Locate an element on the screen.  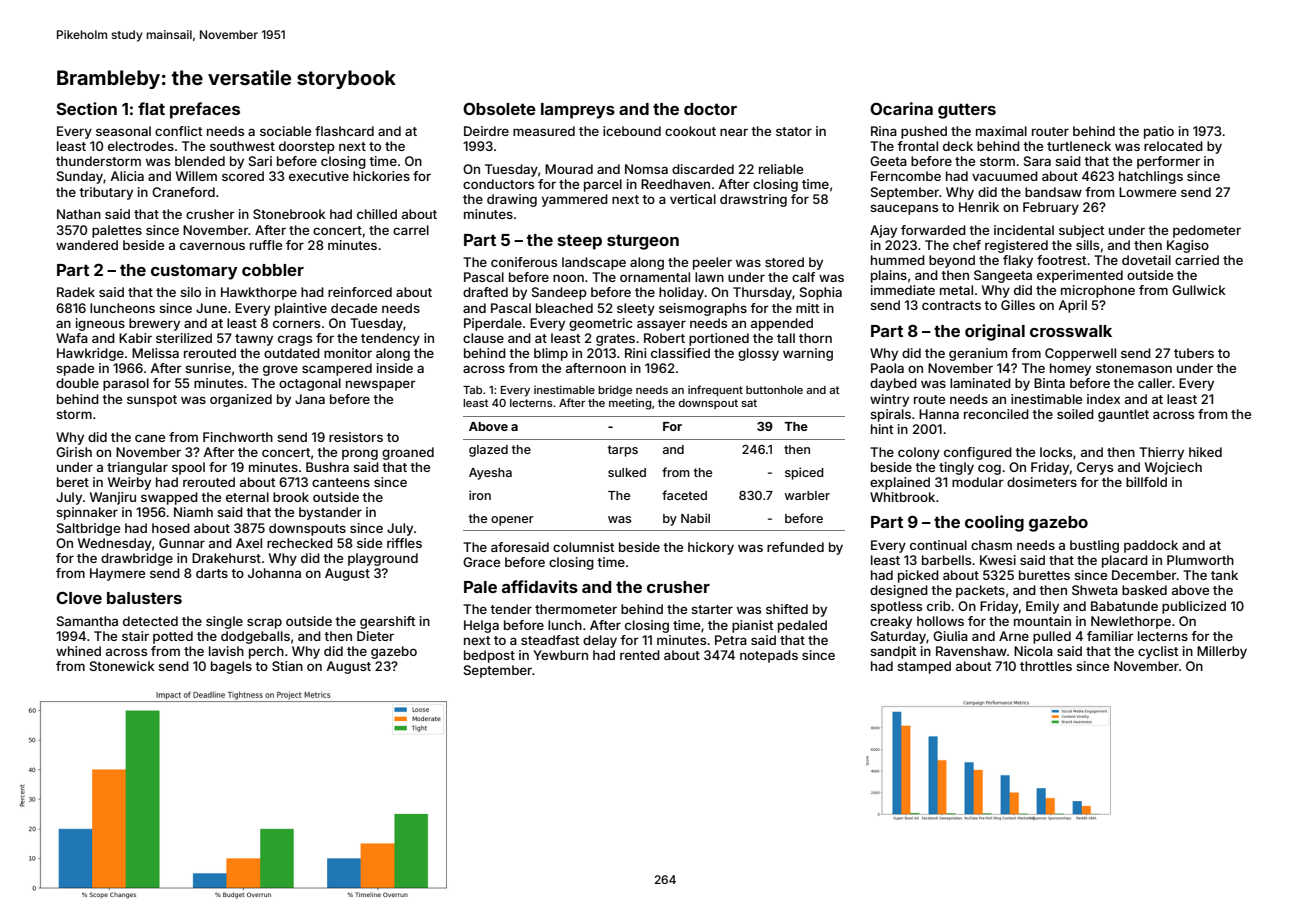
soiled is located at coordinates (1075, 414).
